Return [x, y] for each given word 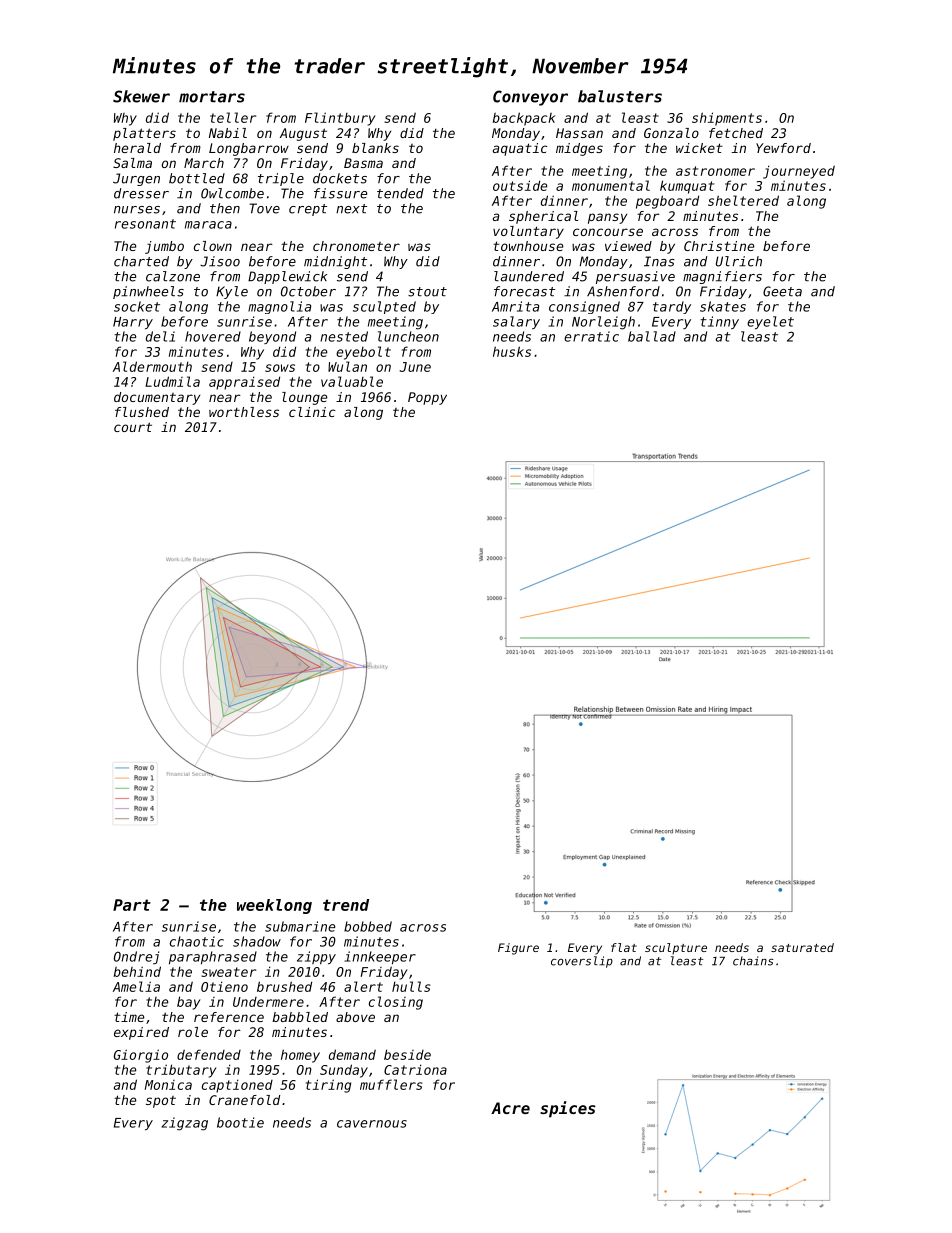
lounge [304, 398]
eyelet [770, 322]
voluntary [528, 232]
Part [132, 905]
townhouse [528, 246]
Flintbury [340, 119]
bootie [240, 1122]
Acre [510, 1108]
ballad [652, 336]
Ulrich [739, 261]
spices [567, 1109]
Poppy [427, 398]
